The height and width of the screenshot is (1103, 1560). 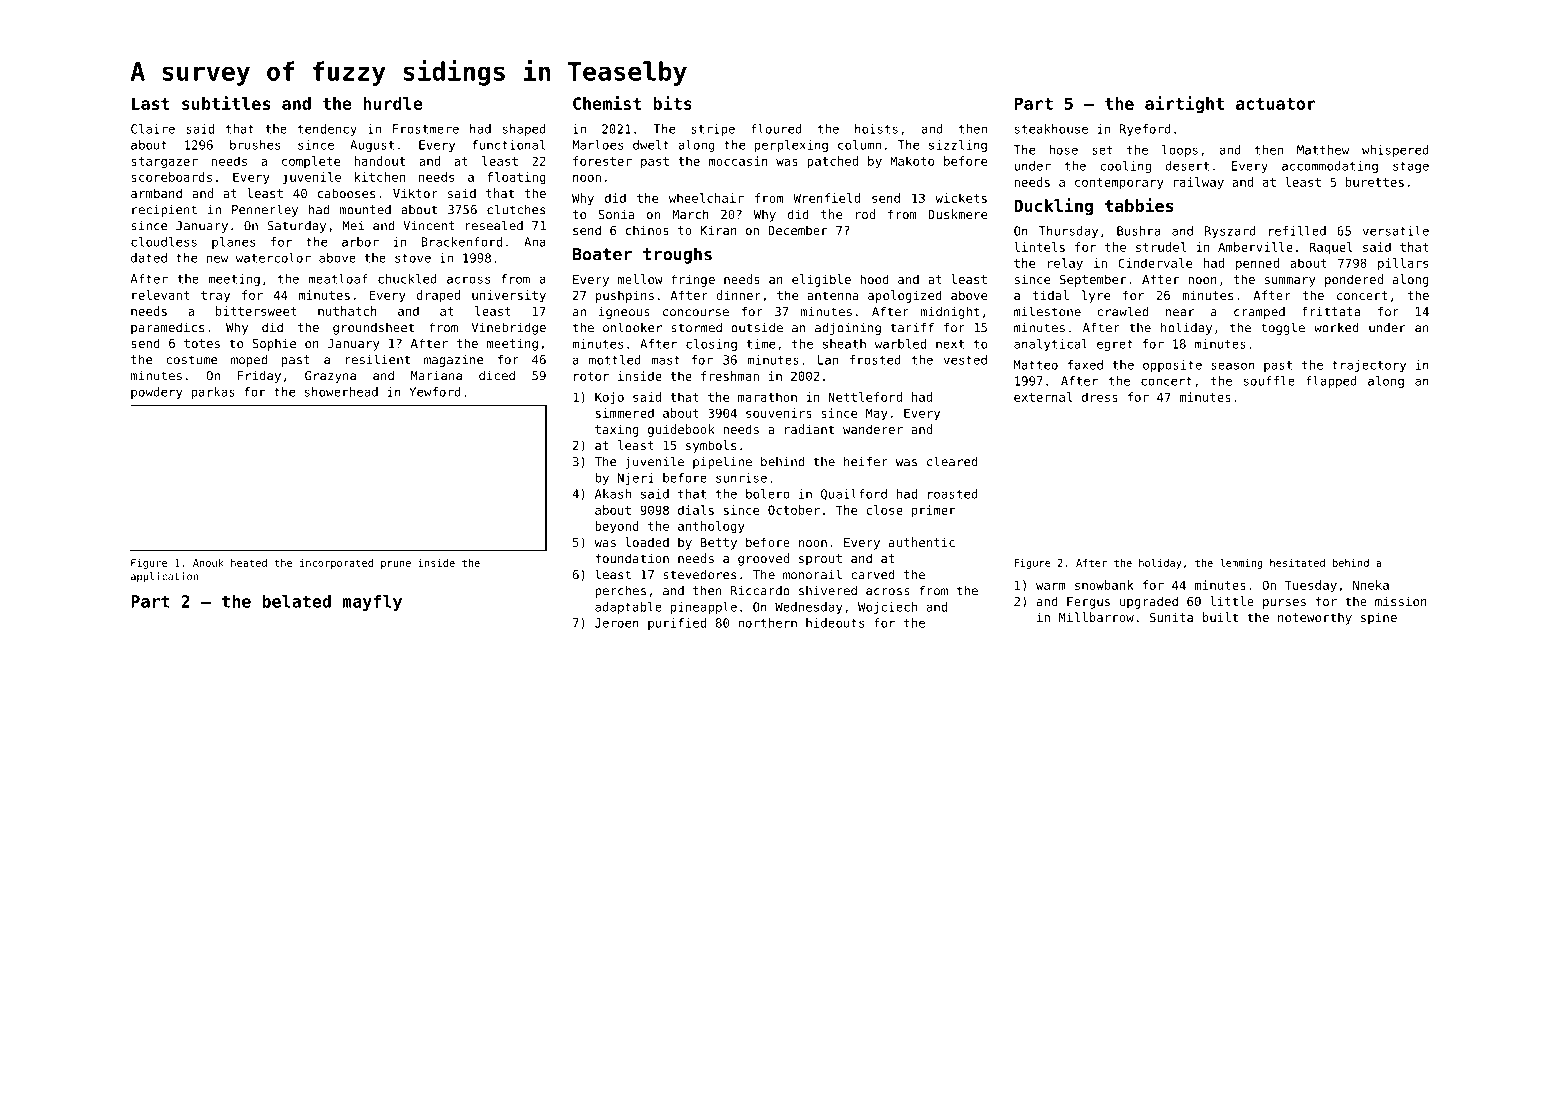 What do you see at coordinates (233, 243) in the screenshot?
I see `planes` at bounding box center [233, 243].
